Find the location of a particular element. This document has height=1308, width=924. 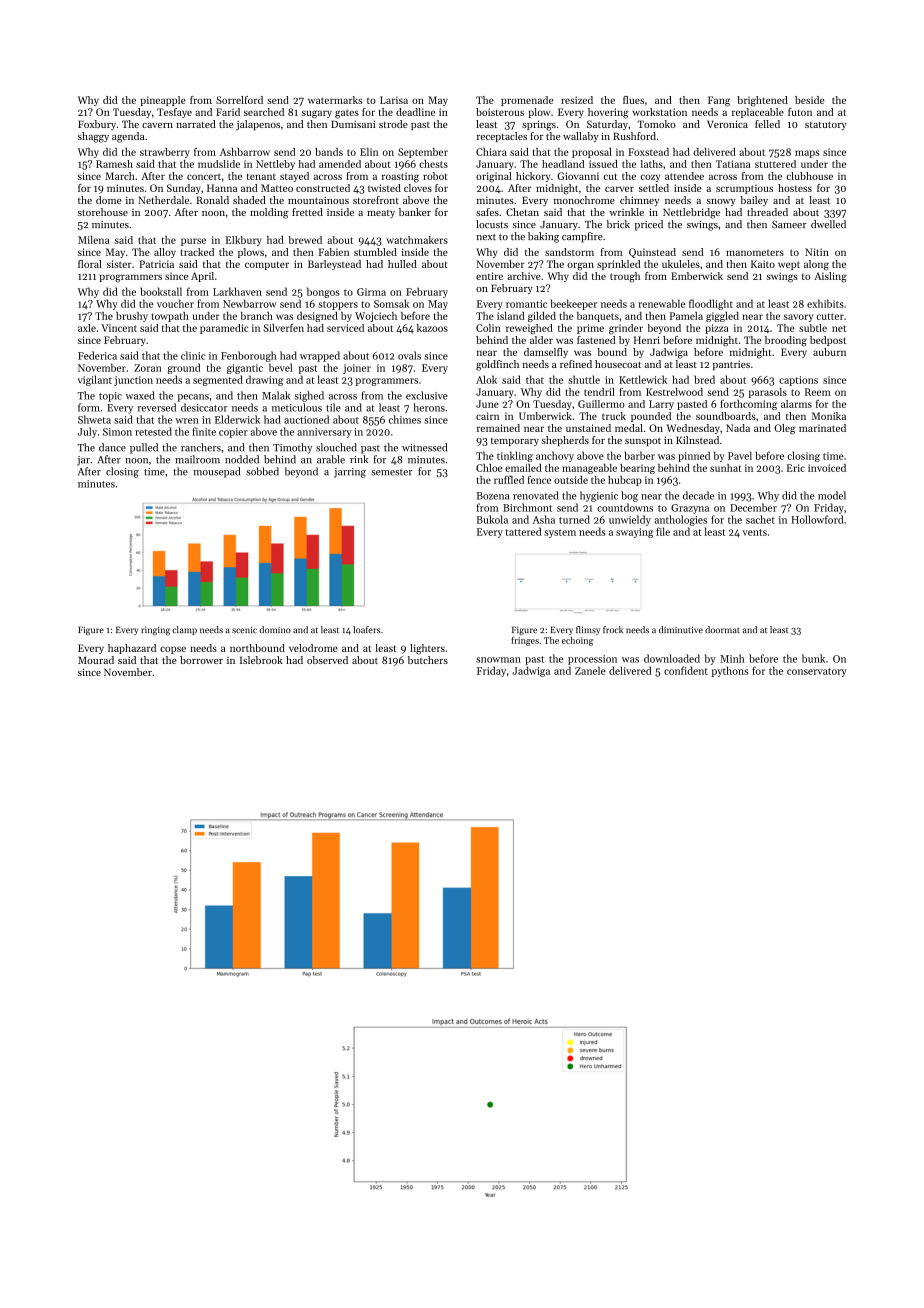

Malak is located at coordinates (276, 395).
